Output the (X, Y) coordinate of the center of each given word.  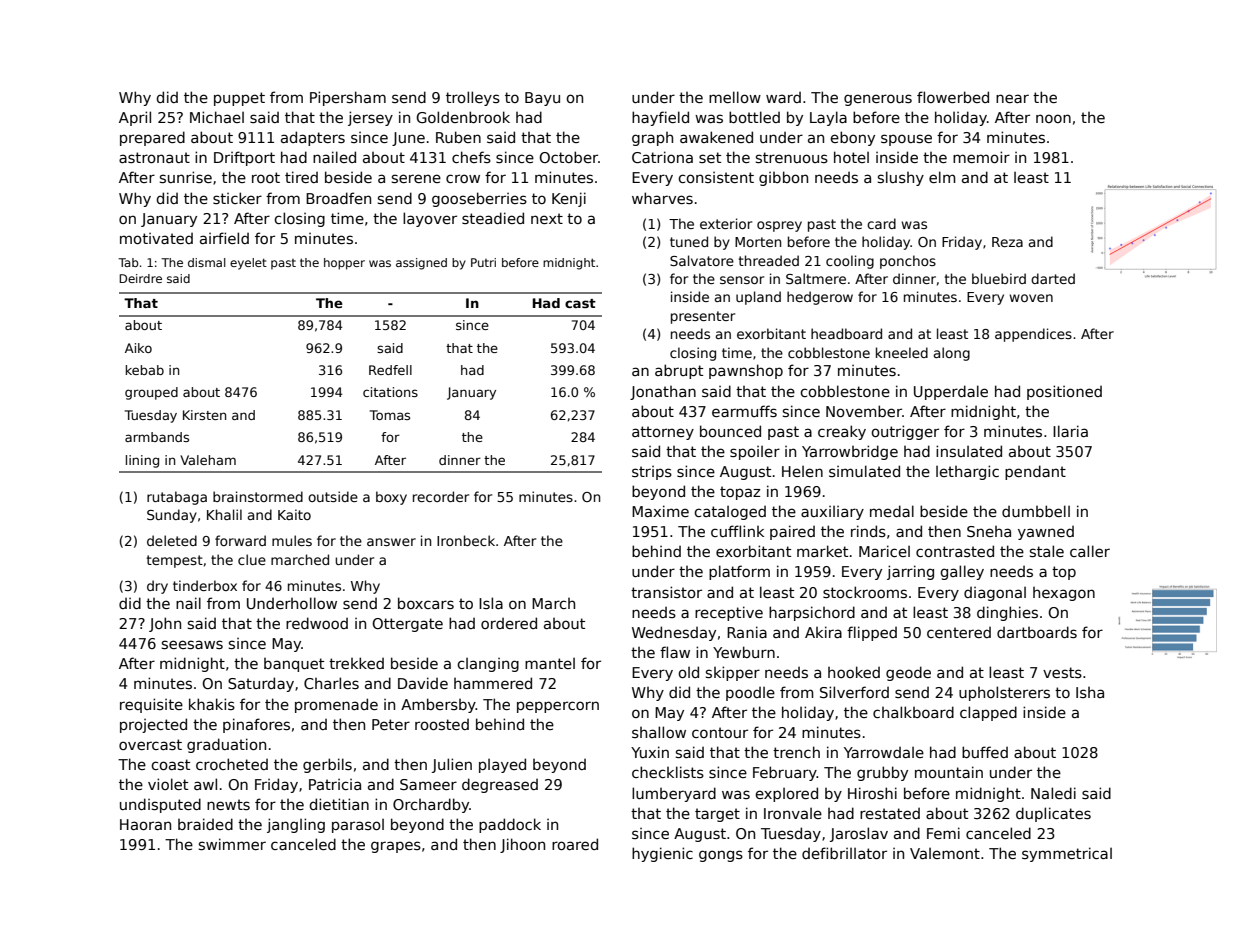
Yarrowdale (884, 752)
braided (205, 824)
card (881, 223)
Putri (483, 262)
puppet (239, 99)
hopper (344, 264)
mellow (735, 97)
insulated (969, 451)
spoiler (755, 453)
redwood (317, 623)
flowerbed (953, 97)
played (502, 765)
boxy (391, 498)
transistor (666, 592)
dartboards (1037, 632)
